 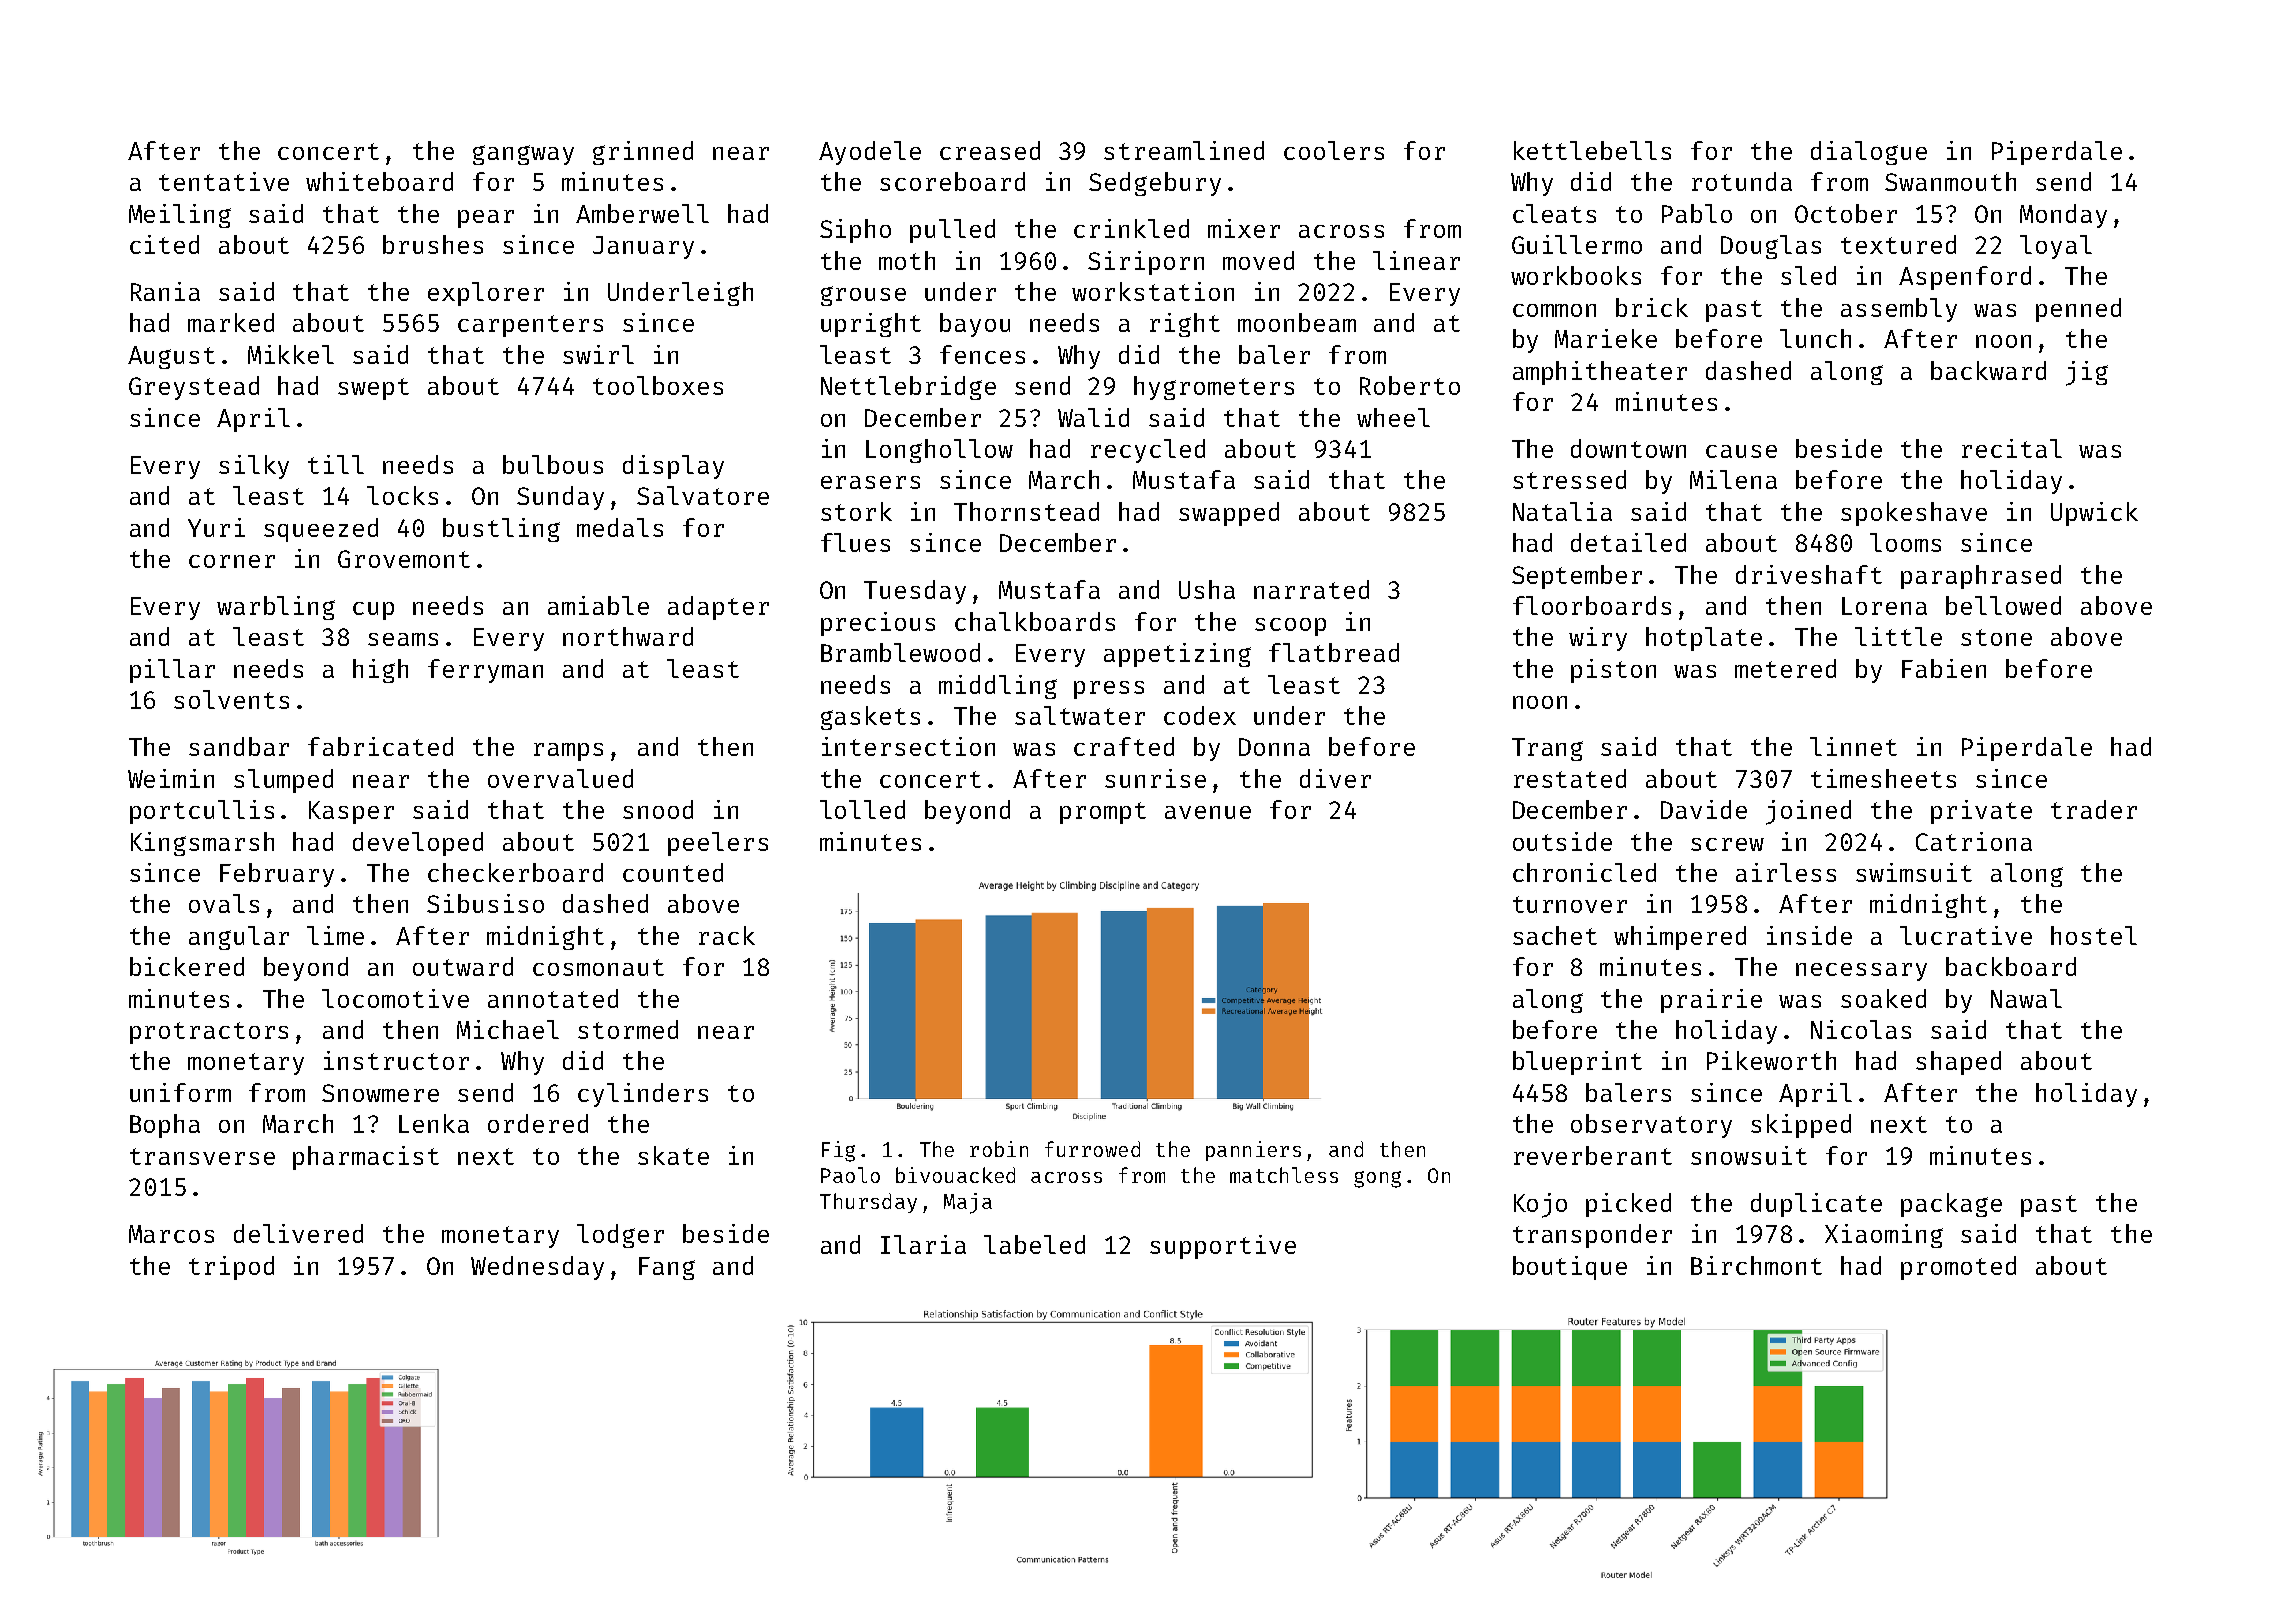 I want to click on Yuri, so click(x=216, y=527).
